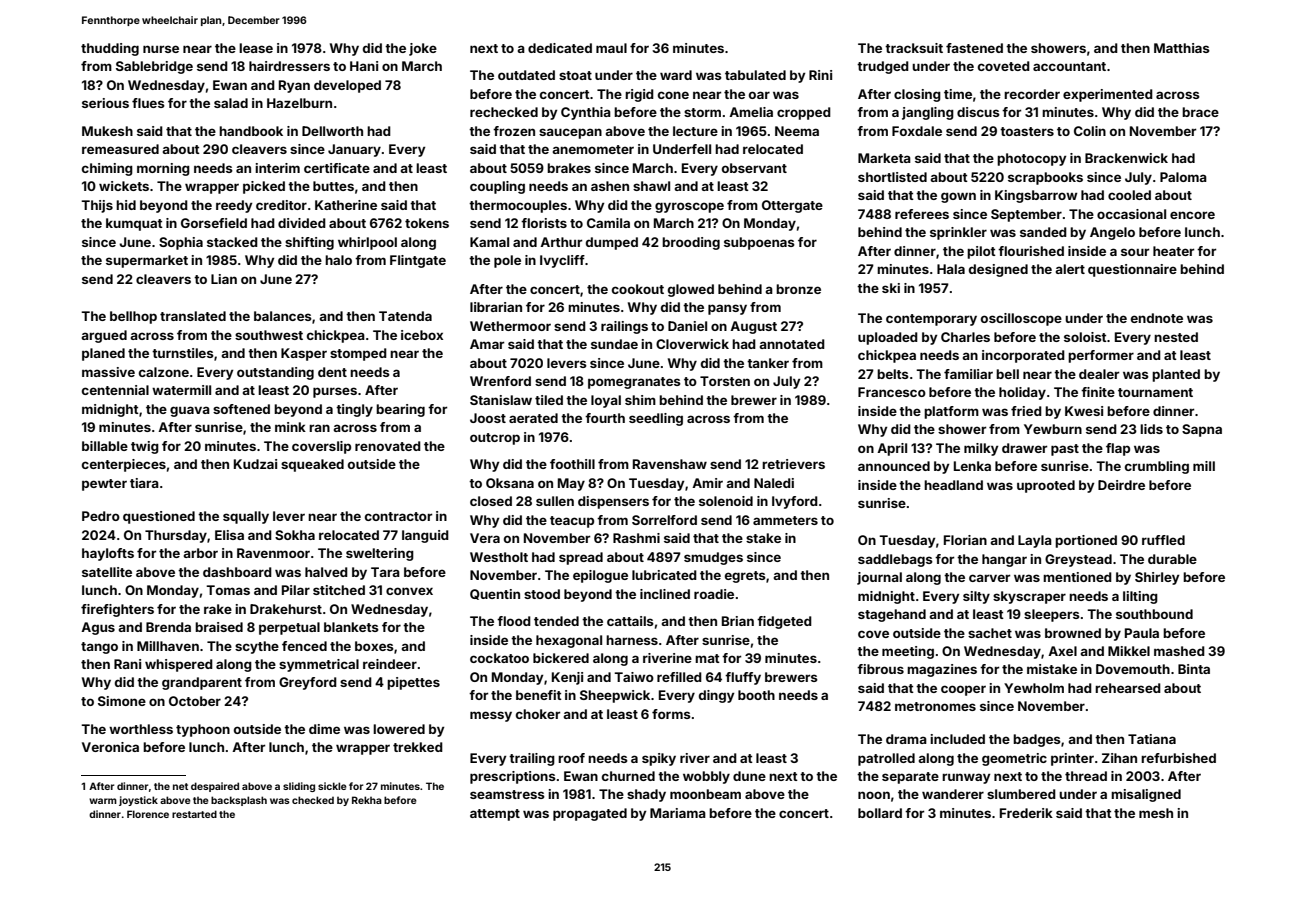 The image size is (1308, 924). I want to click on bronze, so click(798, 289).
